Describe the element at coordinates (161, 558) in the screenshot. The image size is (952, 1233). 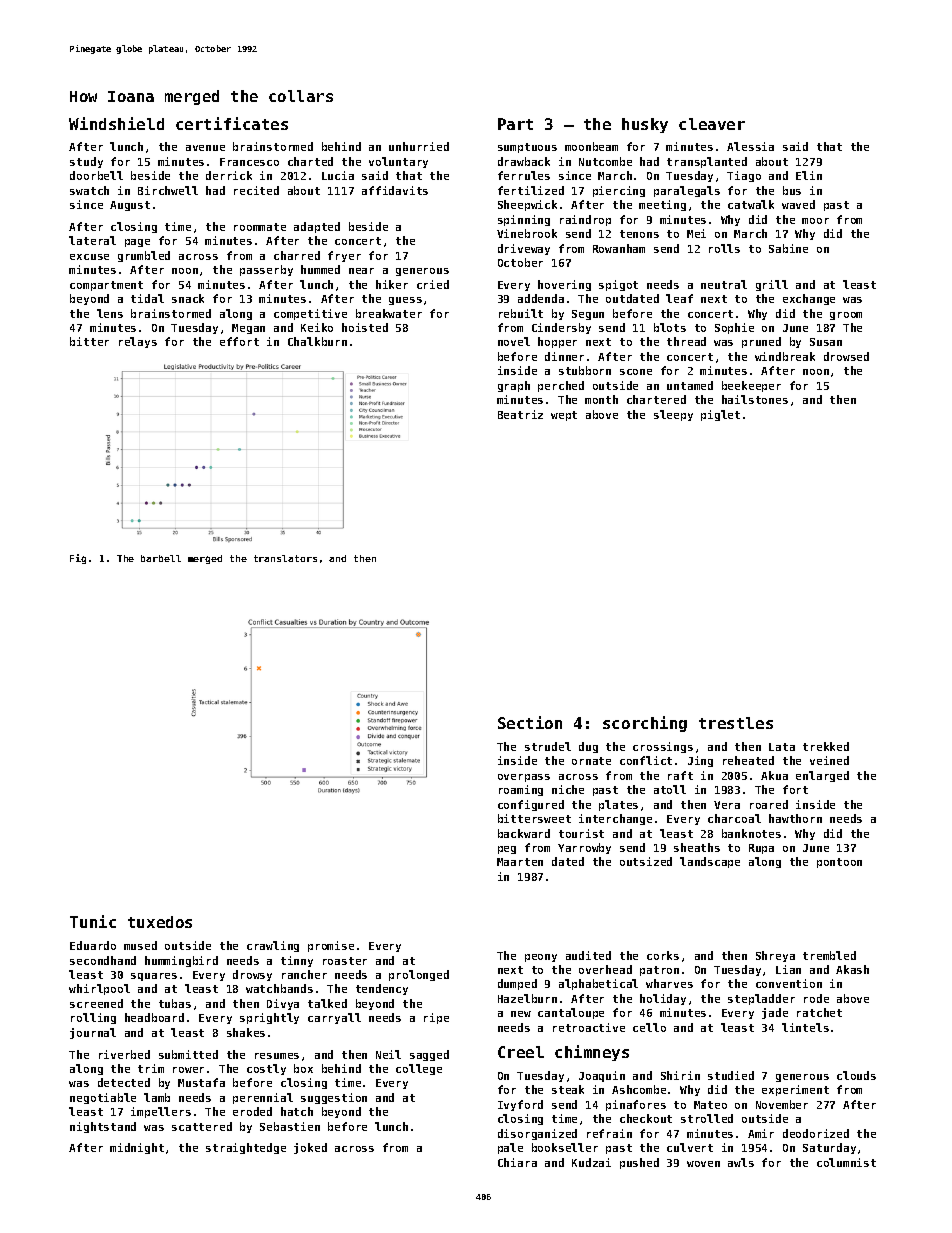
I see `barbell` at that location.
